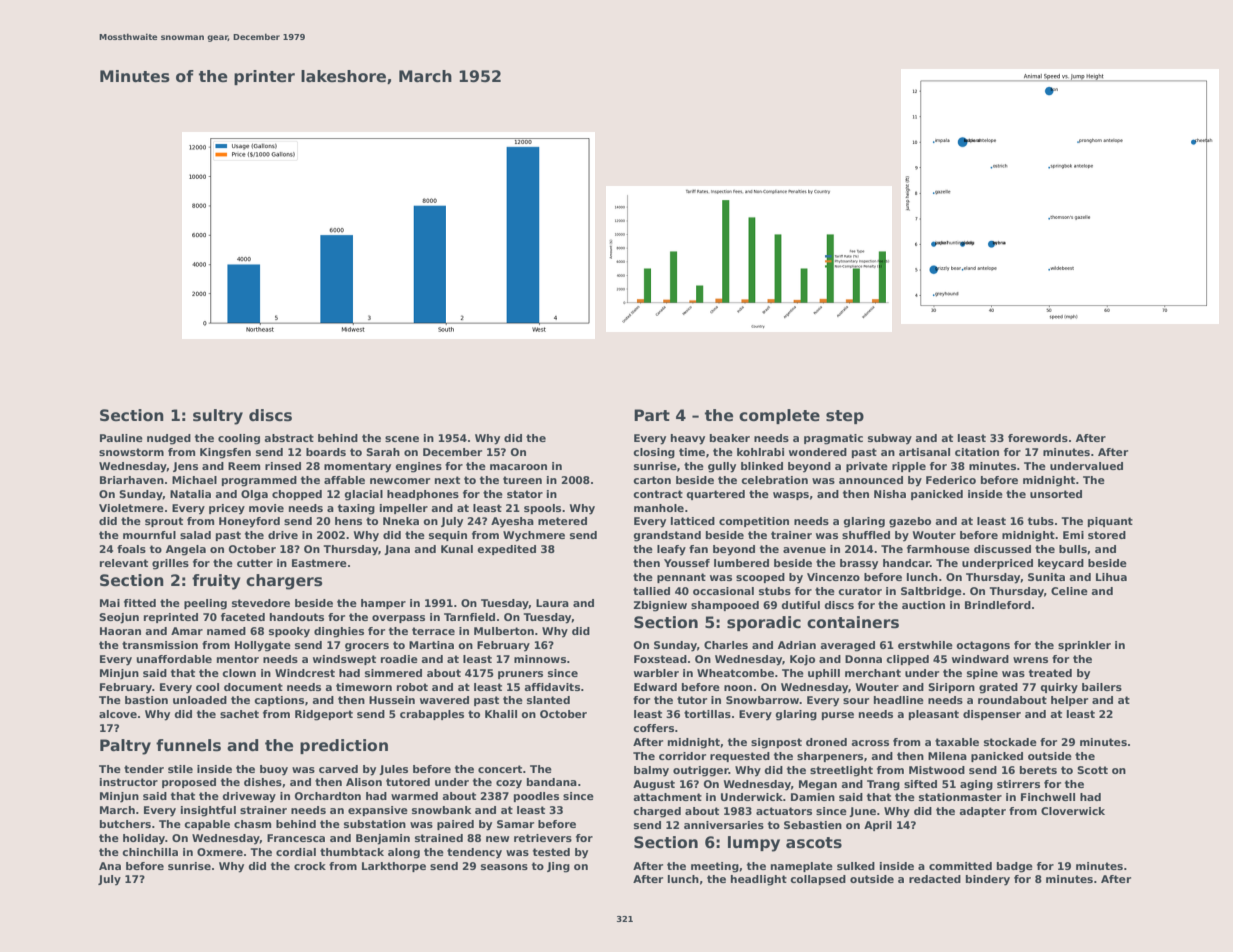 Image resolution: width=1233 pixels, height=952 pixels. I want to click on piquant, so click(1110, 522).
